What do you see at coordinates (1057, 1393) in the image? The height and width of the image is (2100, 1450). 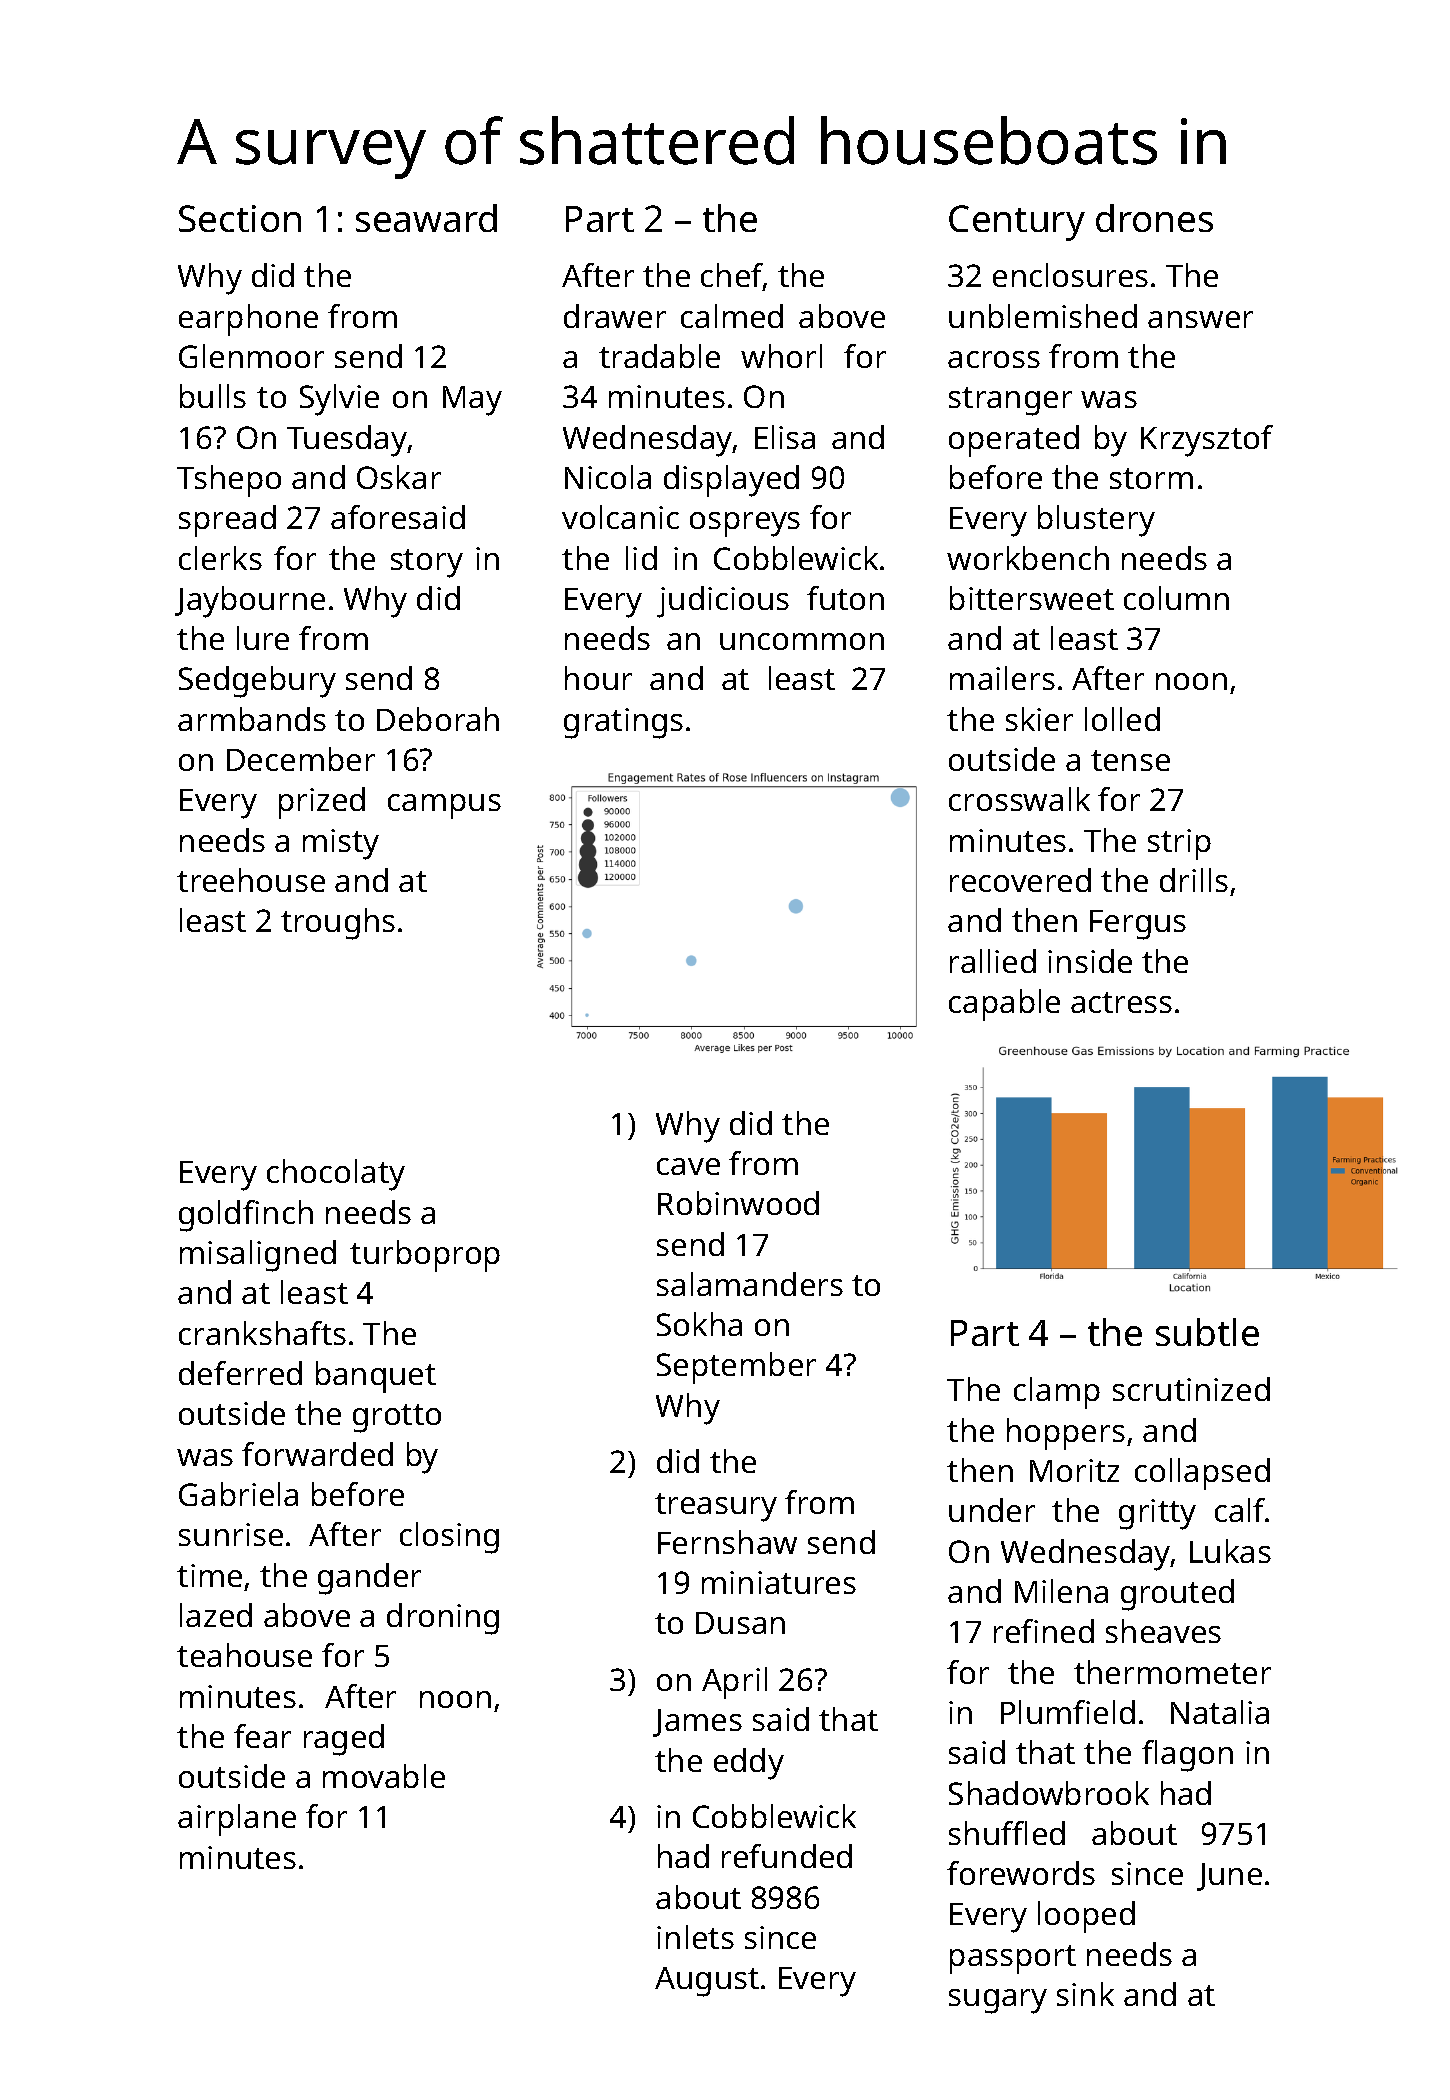 I see `clamp` at bounding box center [1057, 1393].
